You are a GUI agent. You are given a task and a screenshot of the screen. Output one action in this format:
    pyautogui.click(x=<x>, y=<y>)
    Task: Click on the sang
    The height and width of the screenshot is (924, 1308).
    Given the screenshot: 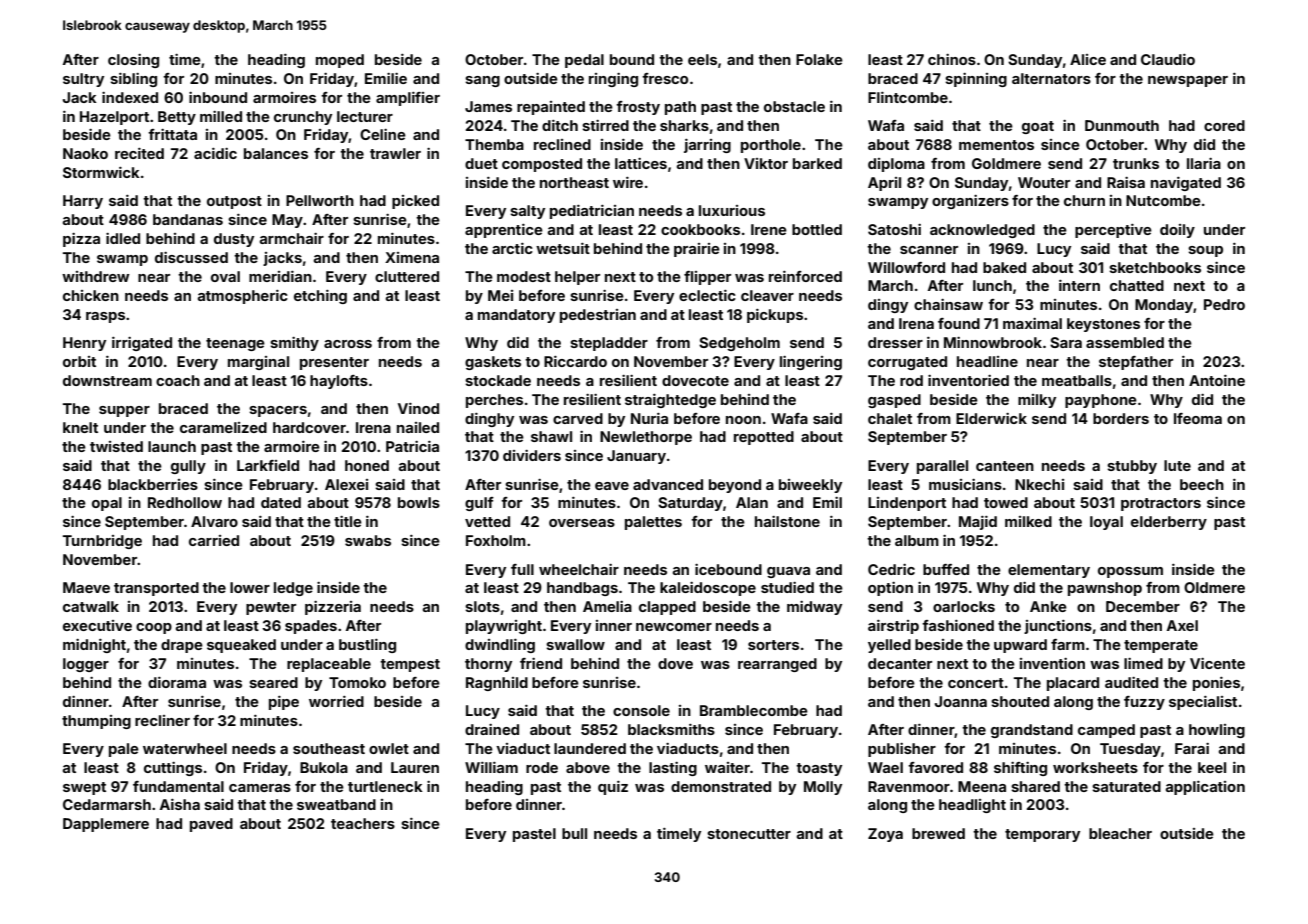 What is the action you would take?
    pyautogui.click(x=482, y=81)
